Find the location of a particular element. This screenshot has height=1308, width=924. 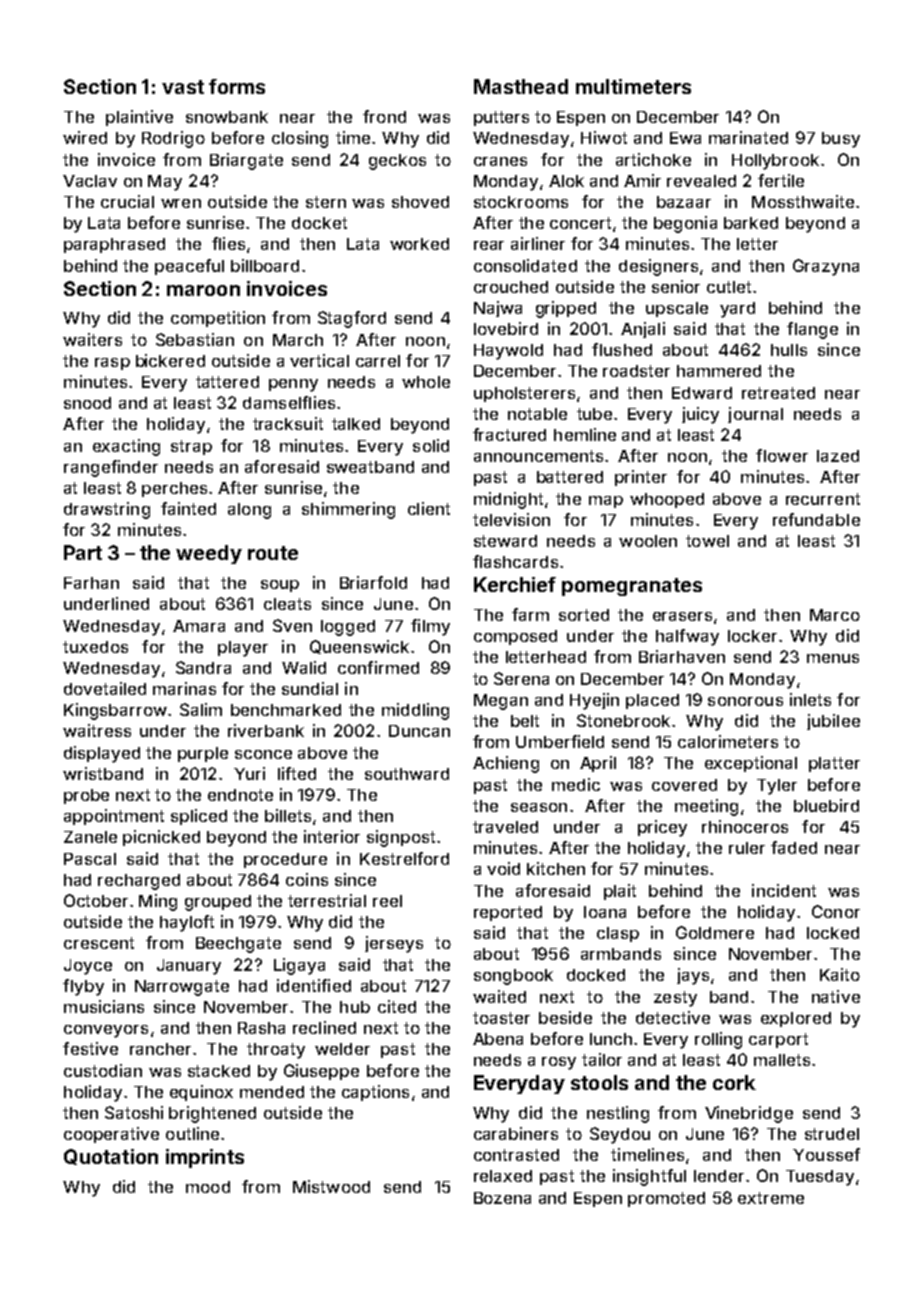

Beechgate is located at coordinates (238, 945).
